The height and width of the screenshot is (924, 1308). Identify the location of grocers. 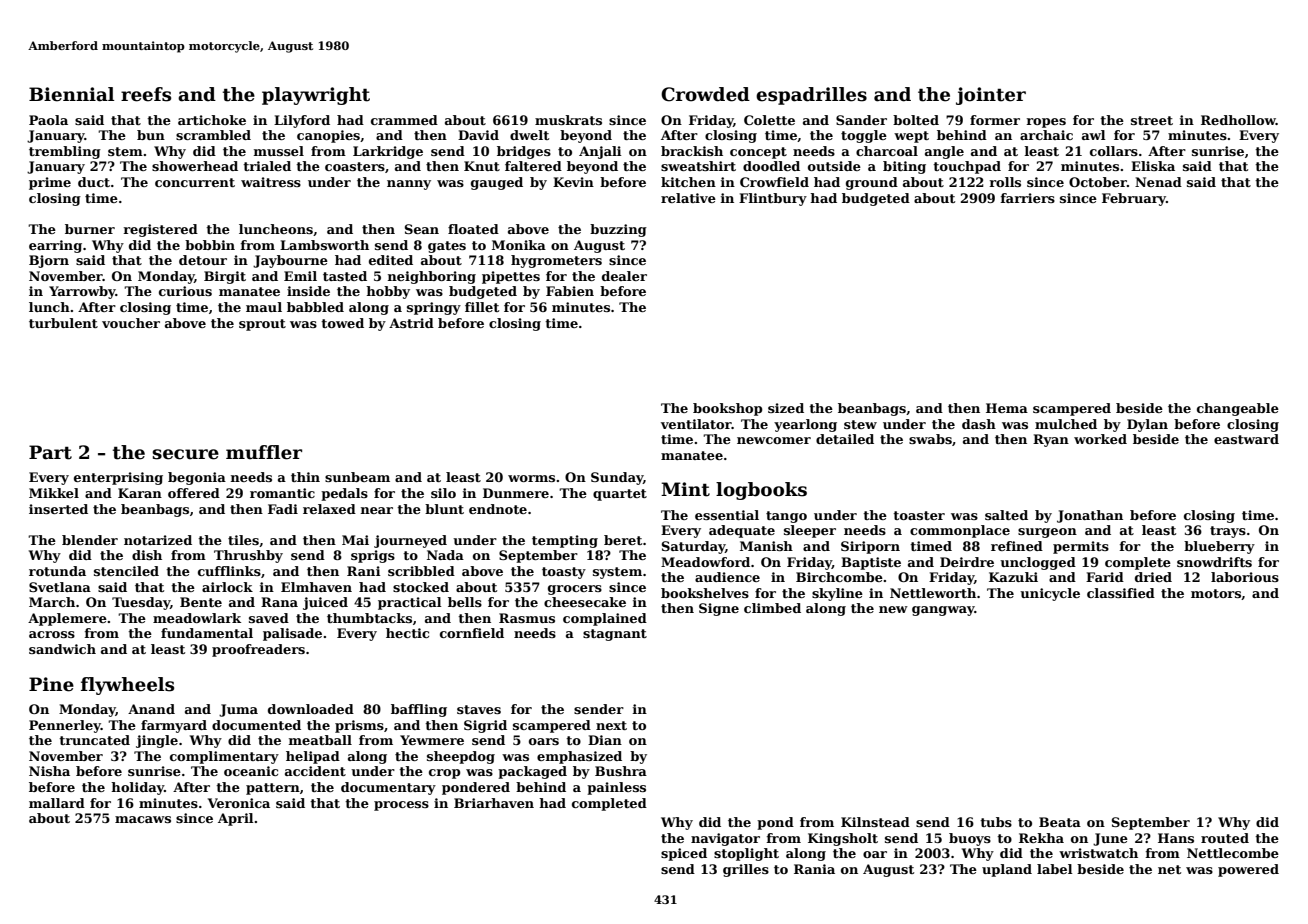
(575, 590).
